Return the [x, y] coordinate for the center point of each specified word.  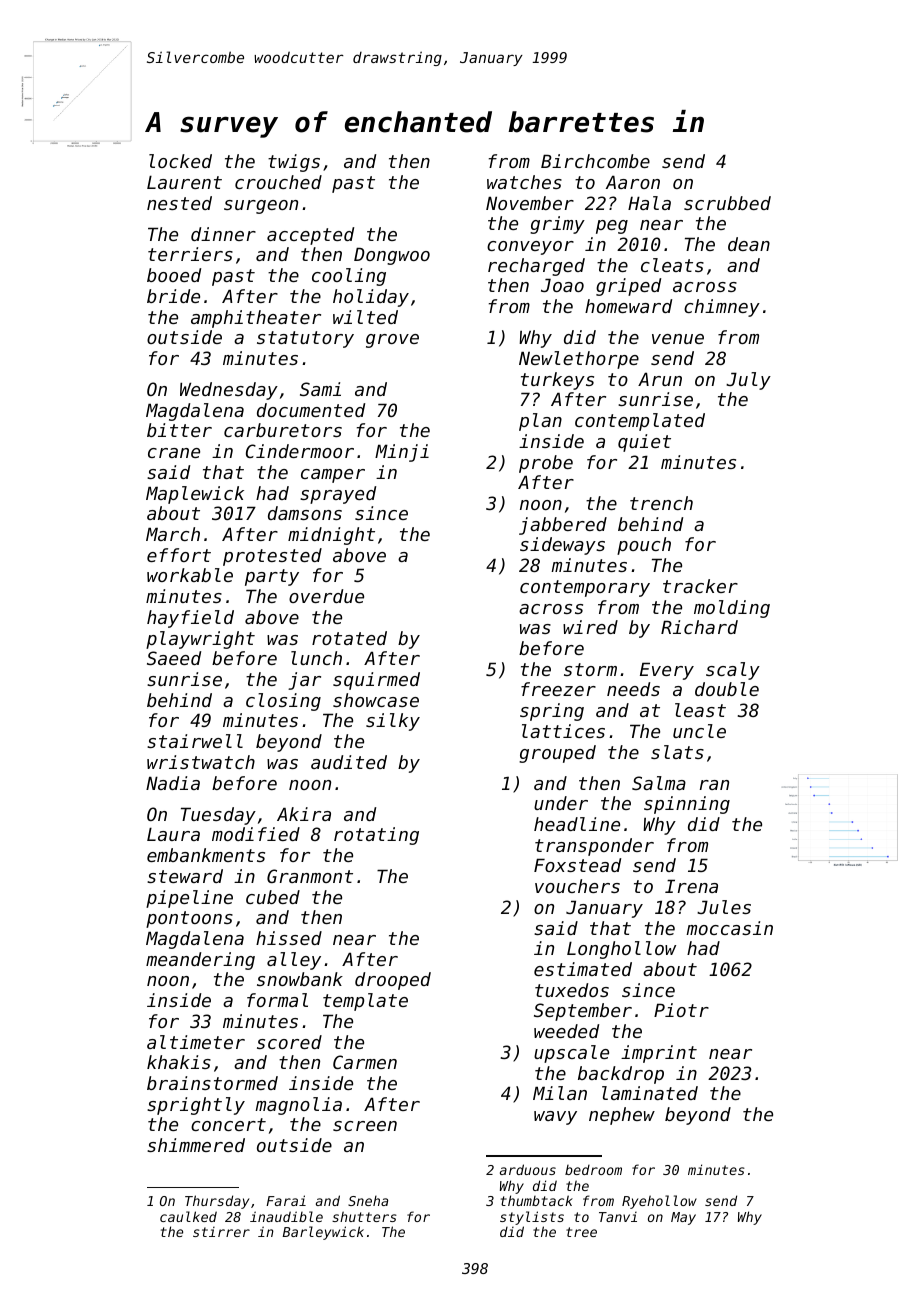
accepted [310, 236]
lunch [316, 658]
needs [633, 689]
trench [661, 503]
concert [228, 1124]
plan [540, 422]
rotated [349, 638]
